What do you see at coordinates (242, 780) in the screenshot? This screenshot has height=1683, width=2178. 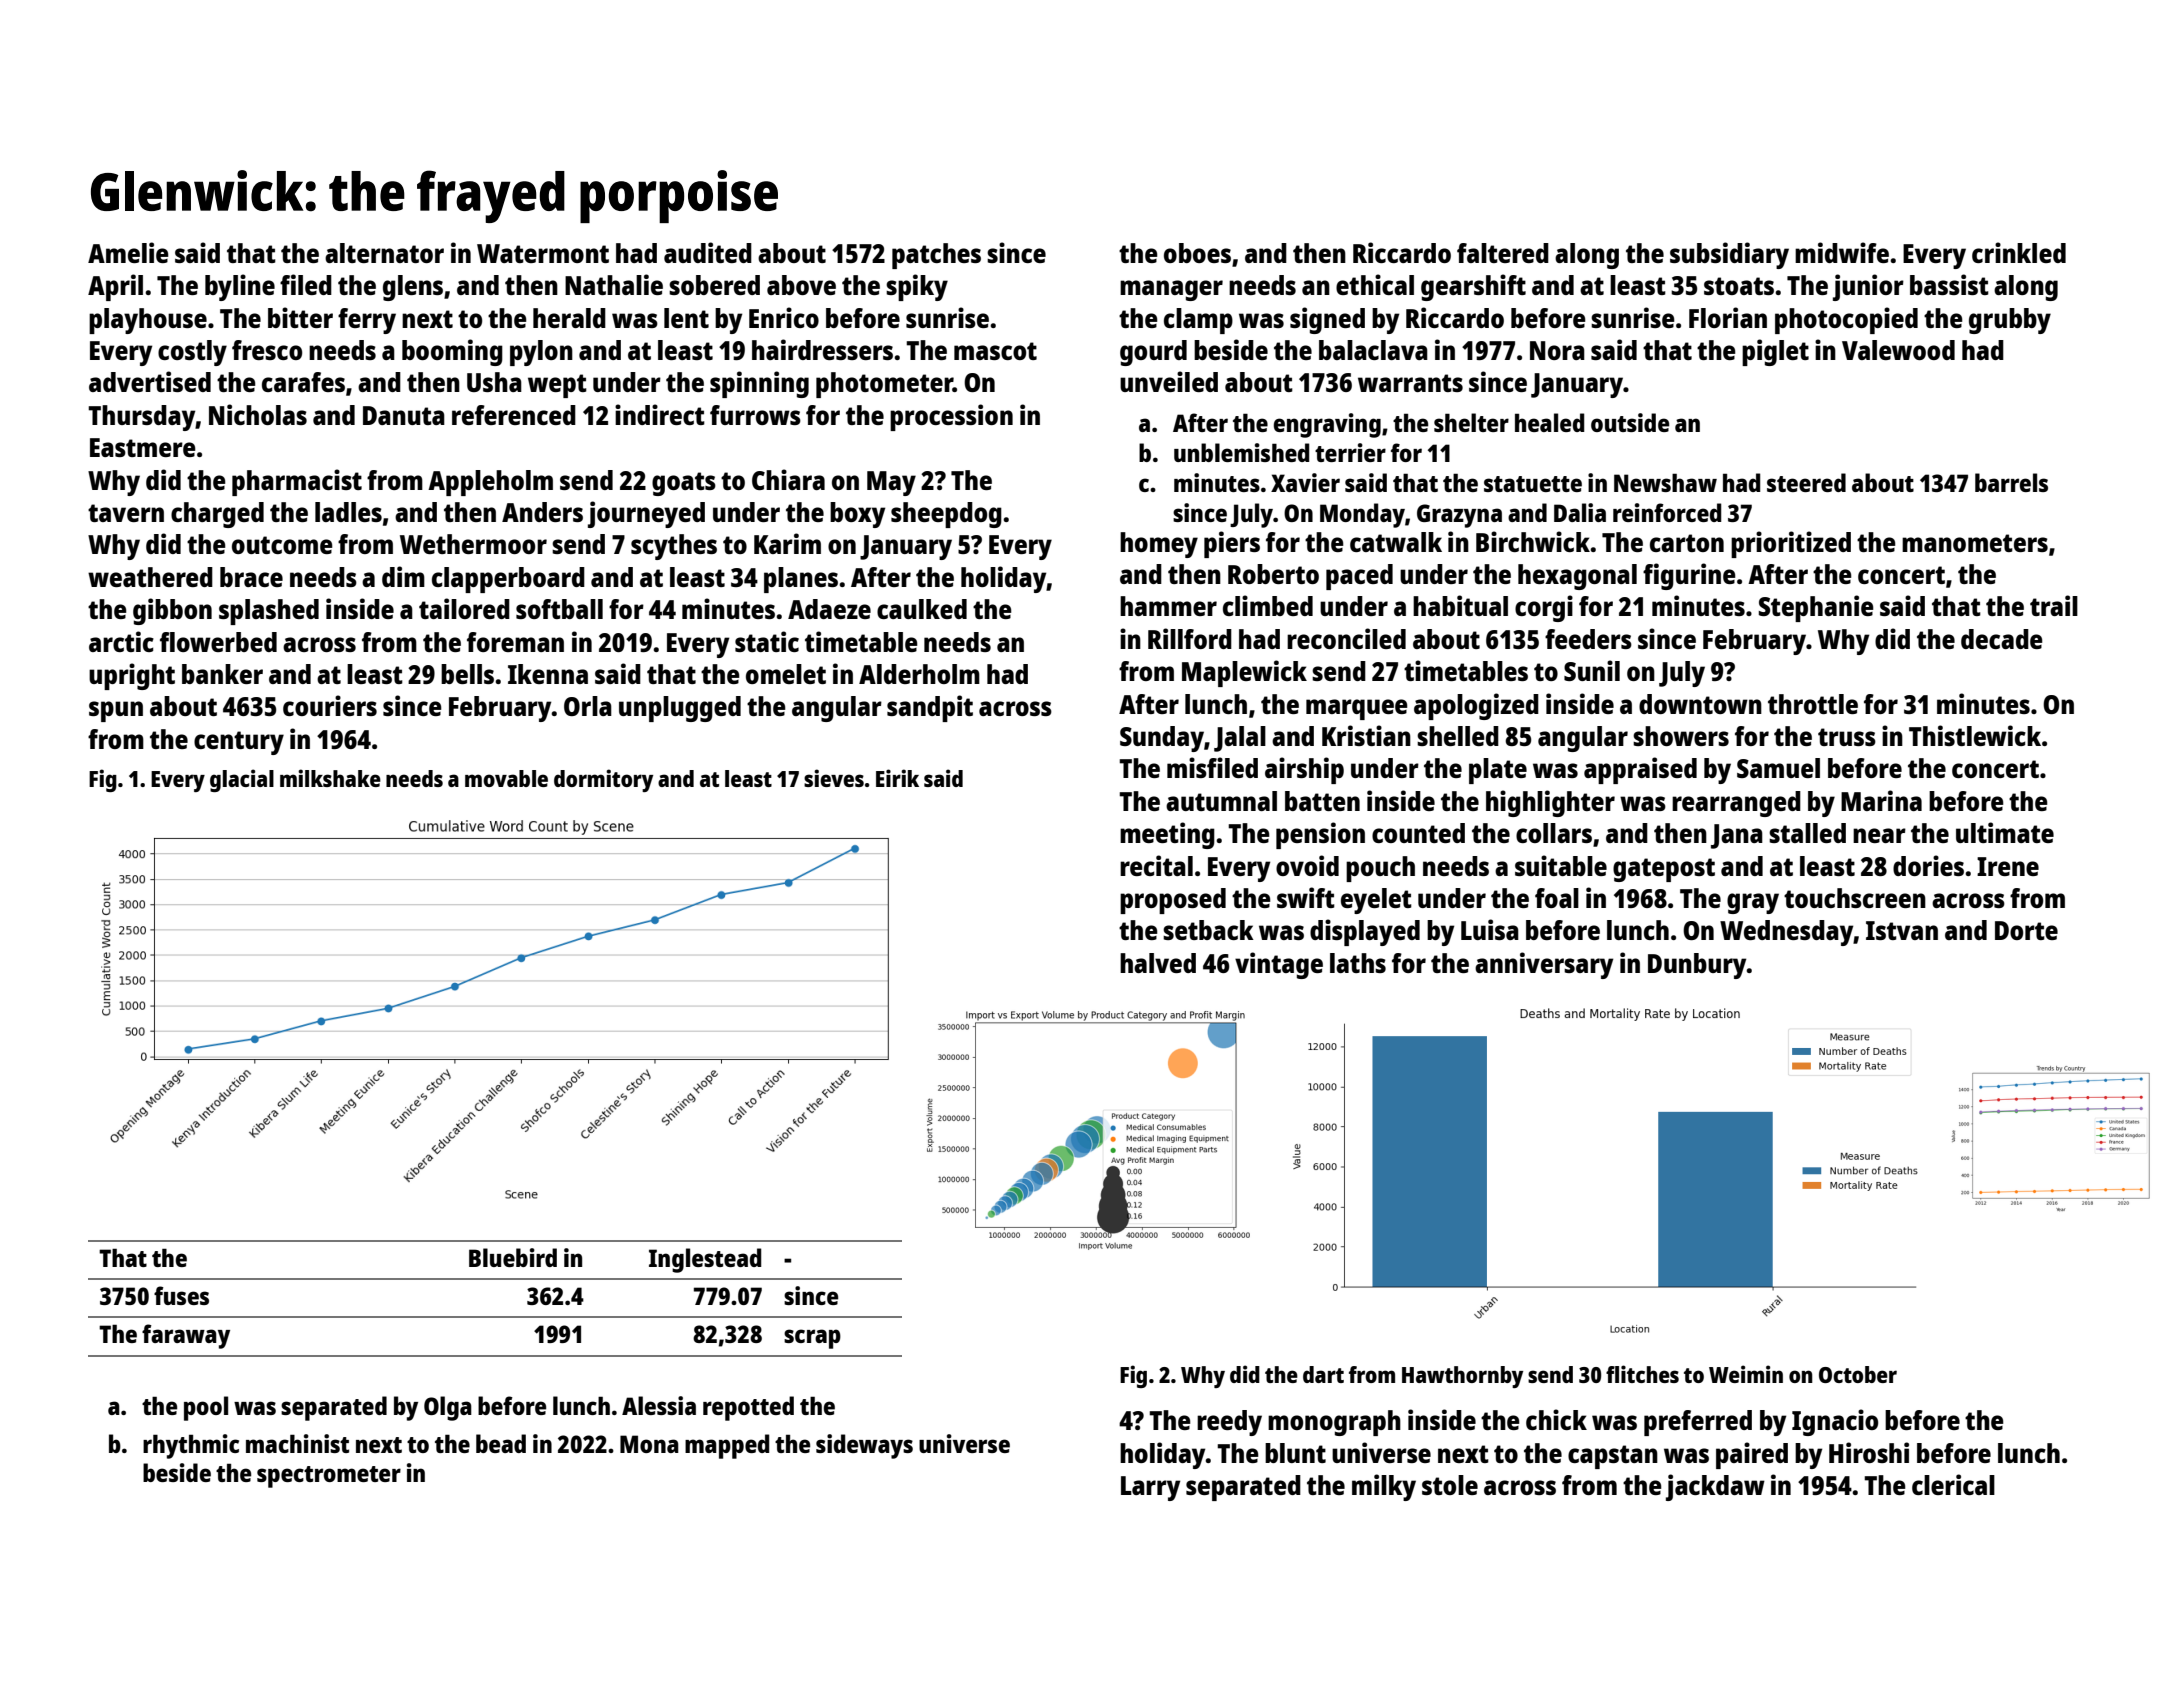 I see `glacial` at bounding box center [242, 780].
